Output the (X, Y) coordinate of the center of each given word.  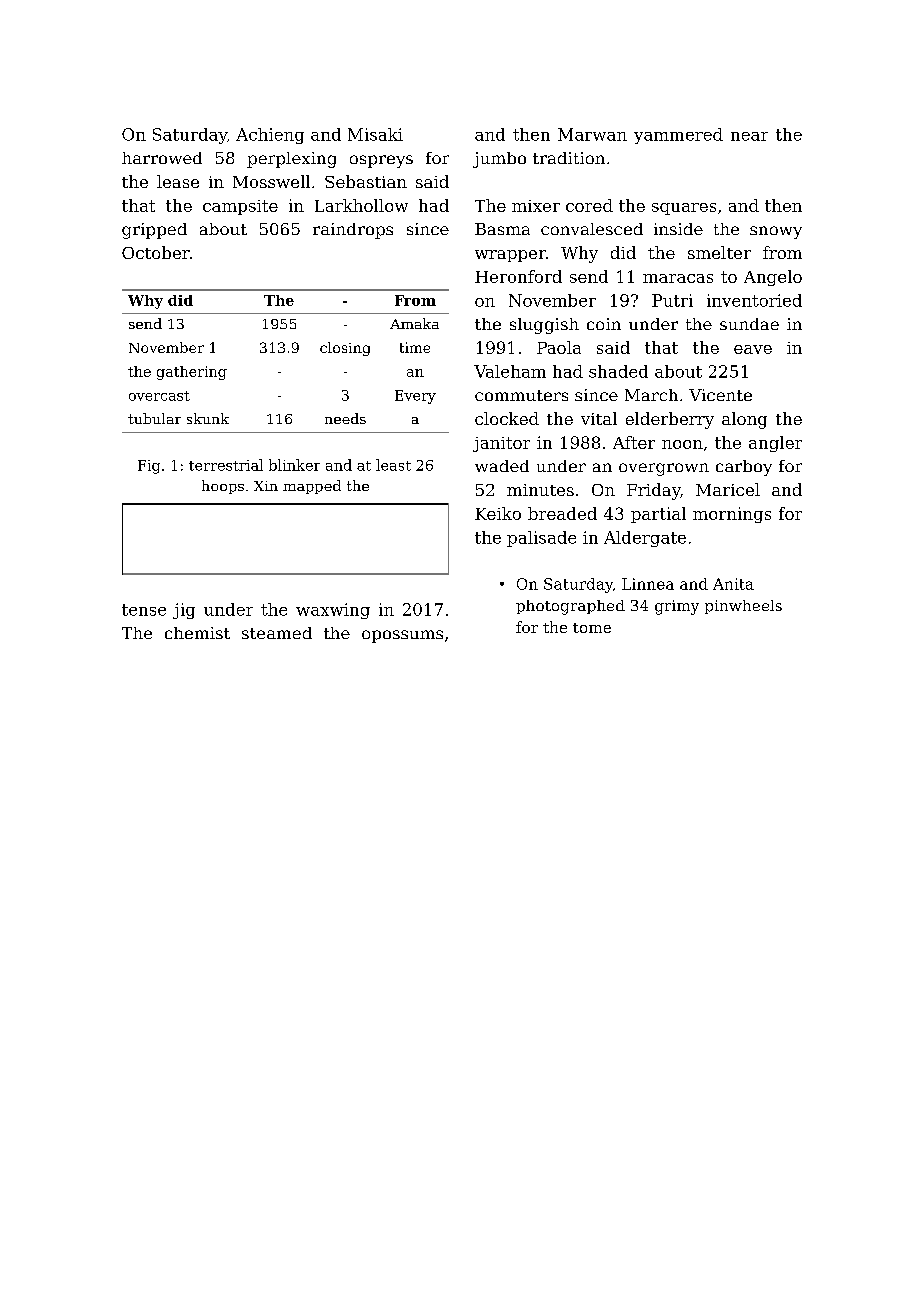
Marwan (592, 134)
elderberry (670, 420)
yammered (678, 136)
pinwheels (743, 607)
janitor (501, 444)
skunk (208, 418)
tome (592, 628)
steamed (277, 633)
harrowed (162, 158)
